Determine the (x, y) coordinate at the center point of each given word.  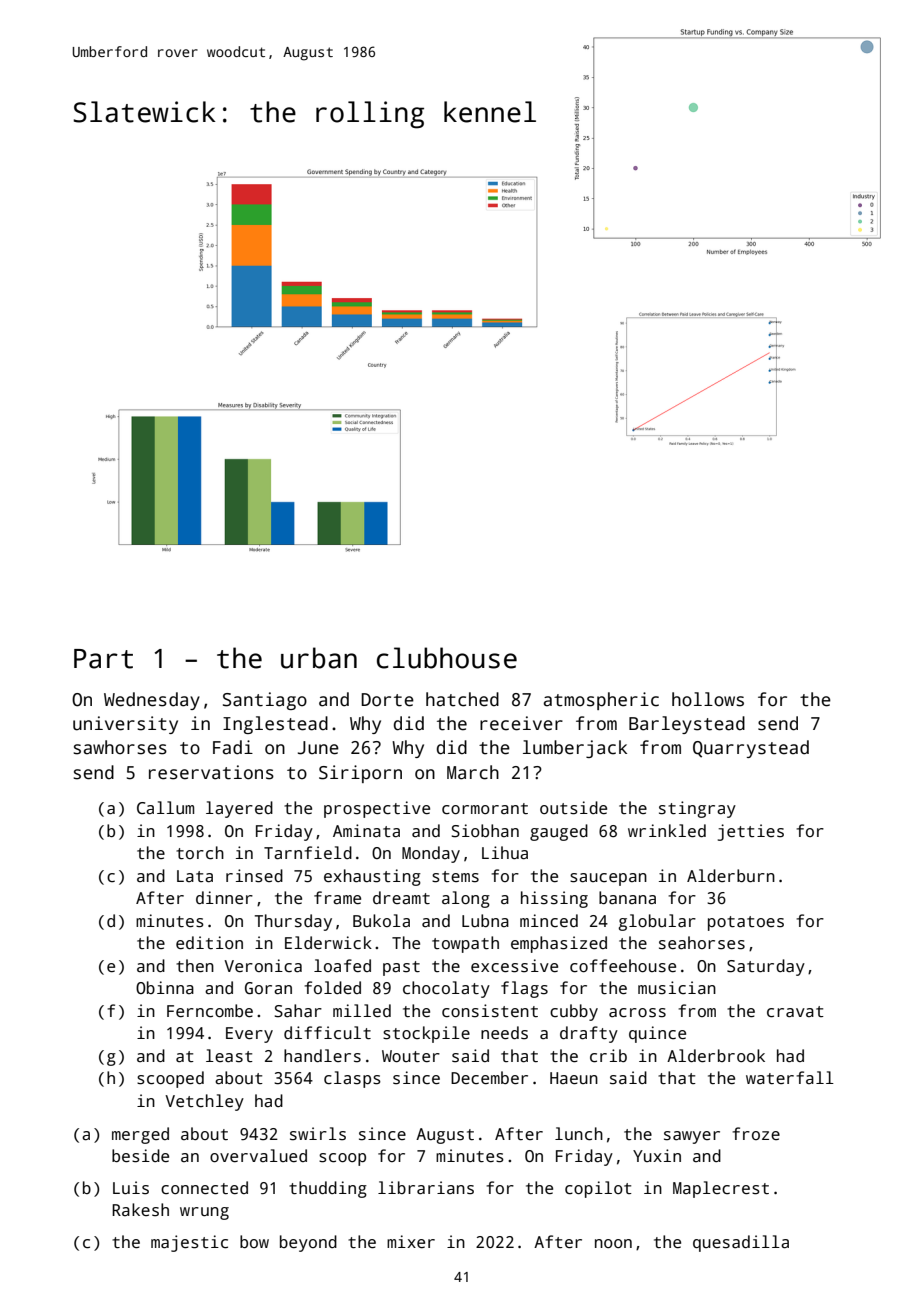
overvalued (258, 1155)
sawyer (692, 1137)
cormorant (485, 809)
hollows (708, 699)
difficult (327, 1033)
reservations (211, 772)
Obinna (165, 987)
